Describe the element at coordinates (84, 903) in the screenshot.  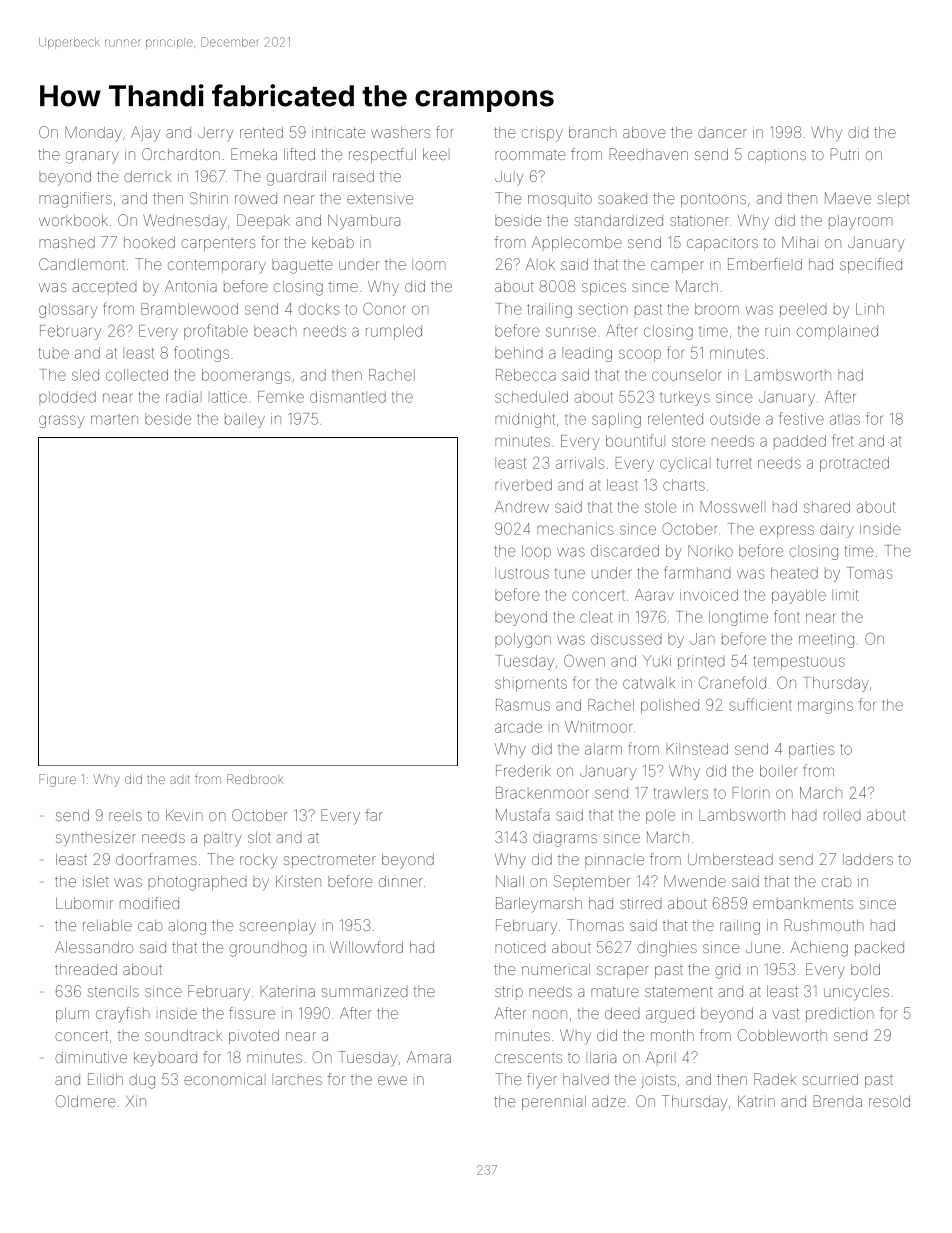
I see `Lubomir` at that location.
